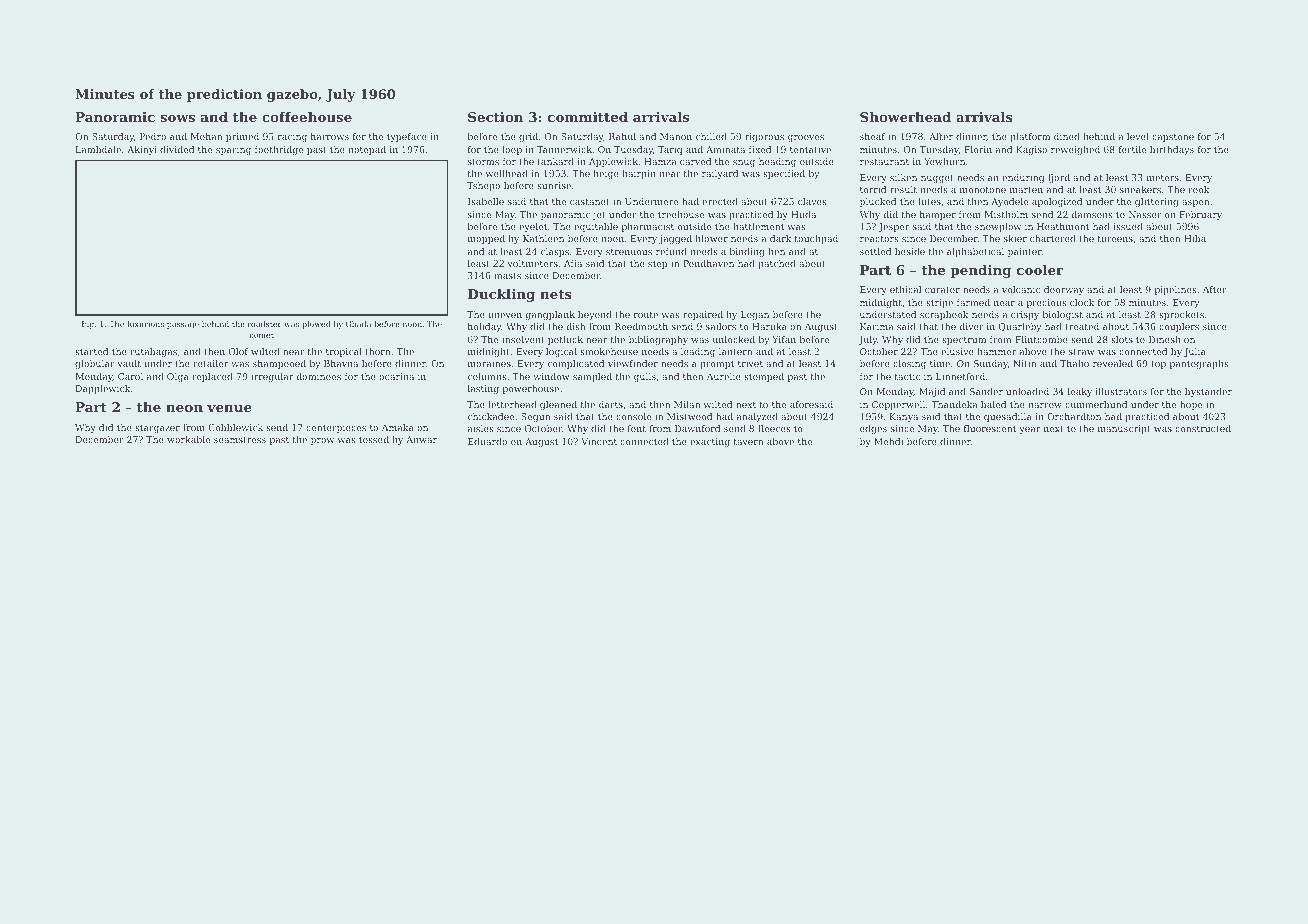  Describe the element at coordinates (307, 117) in the document. I see `coffeehouse` at that location.
